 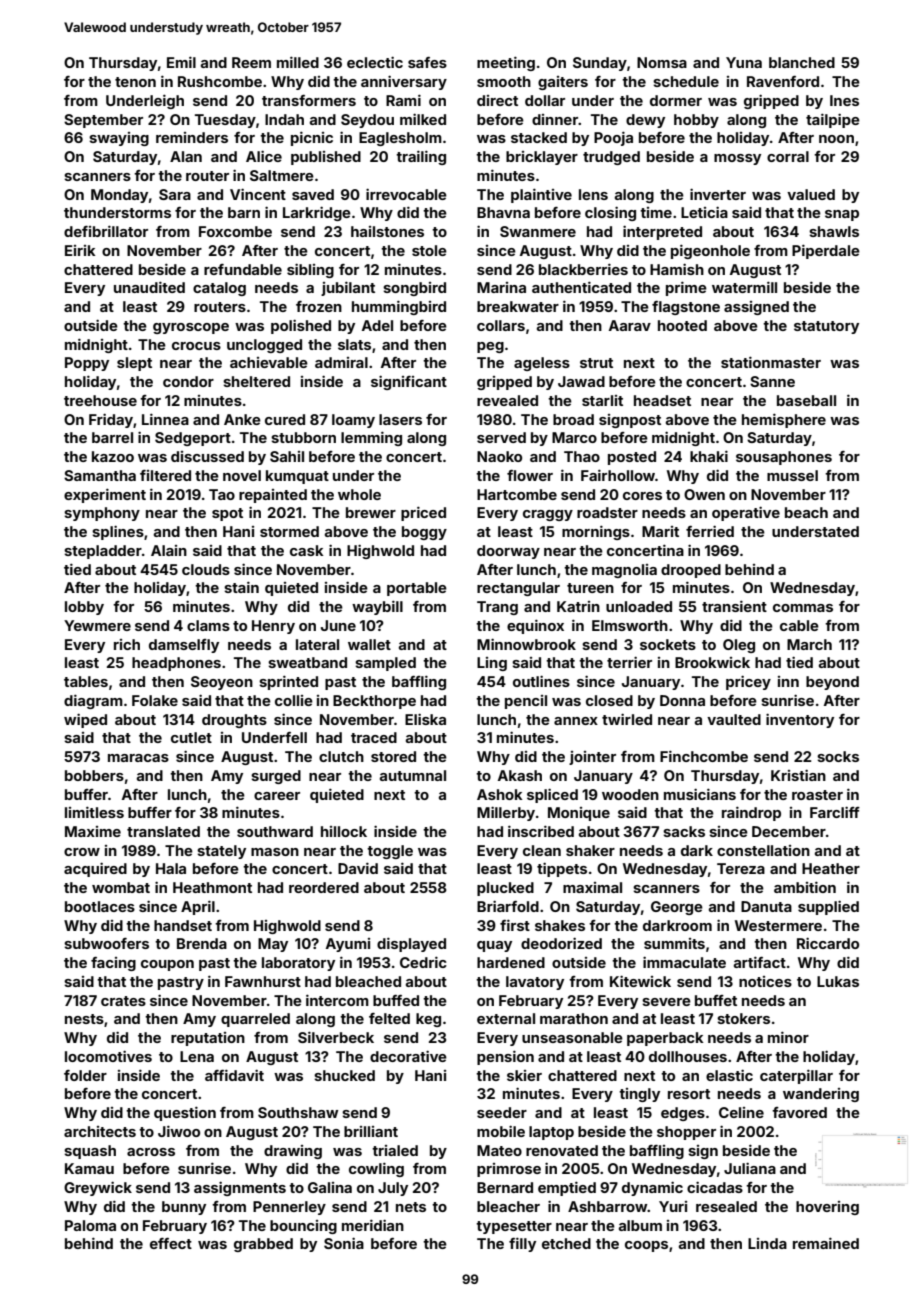 I want to click on Rushcombe, so click(x=220, y=81).
